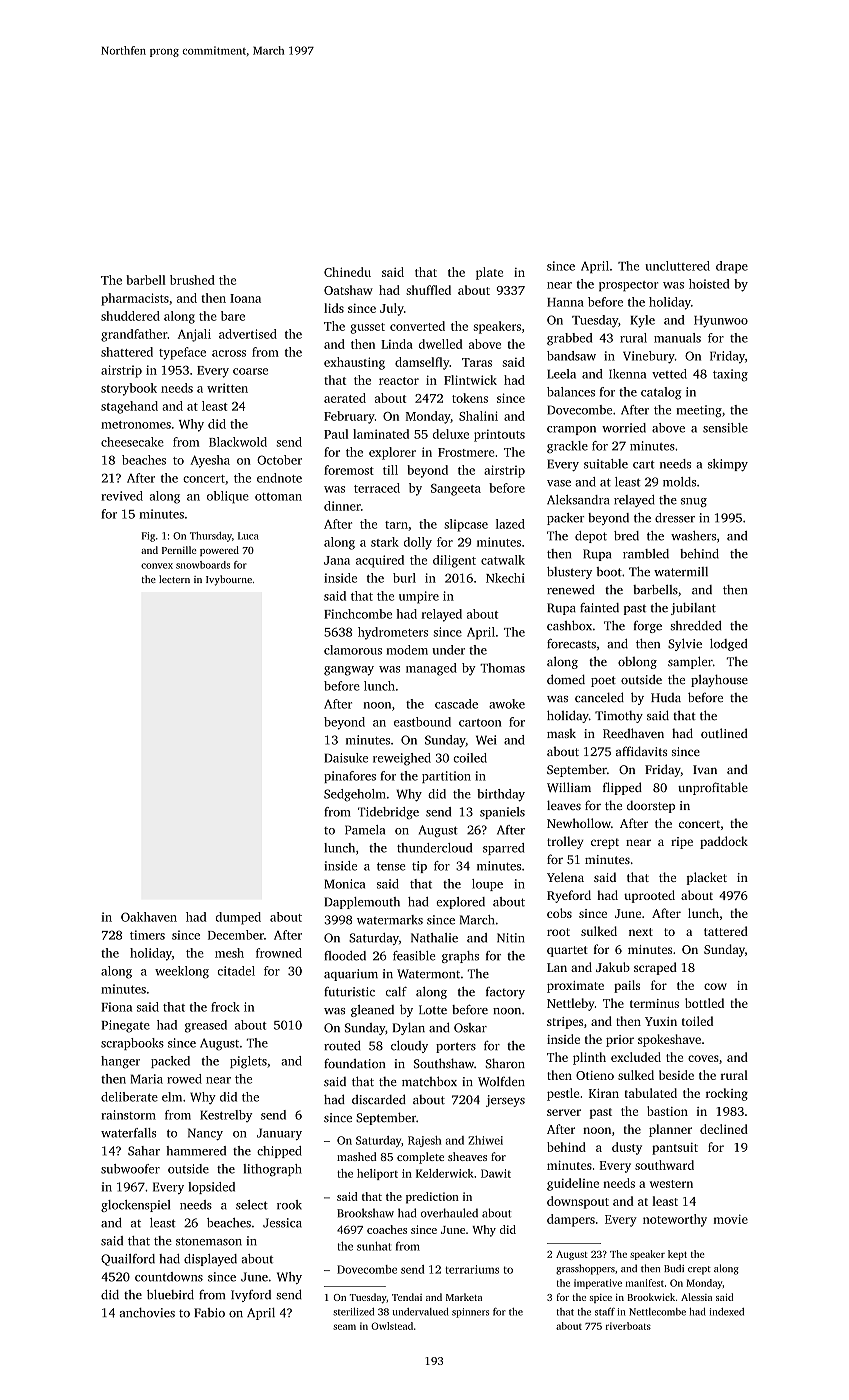 The image size is (849, 1400). What do you see at coordinates (727, 1094) in the screenshot?
I see `rocking` at bounding box center [727, 1094].
